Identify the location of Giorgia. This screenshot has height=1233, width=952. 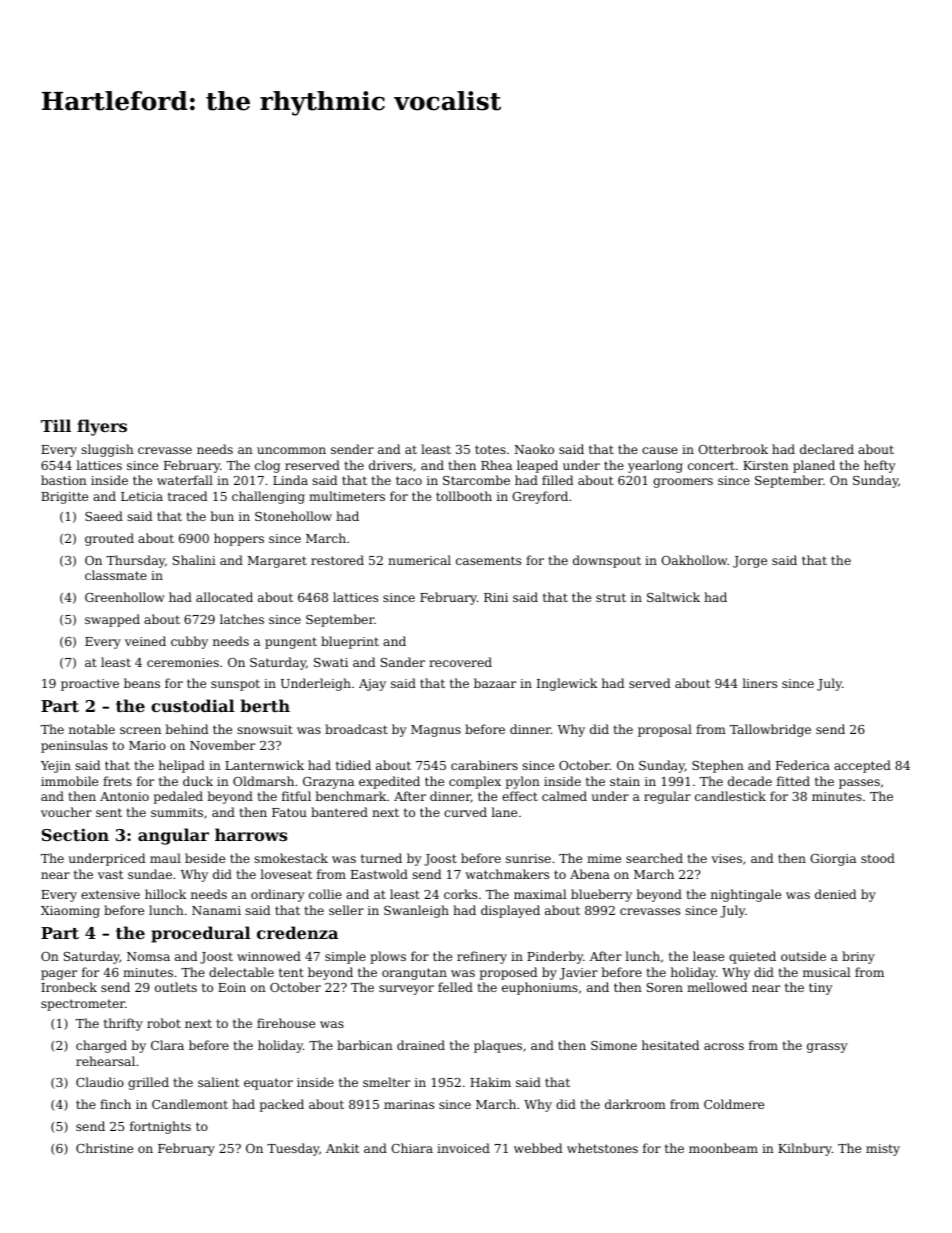
(833, 860).
